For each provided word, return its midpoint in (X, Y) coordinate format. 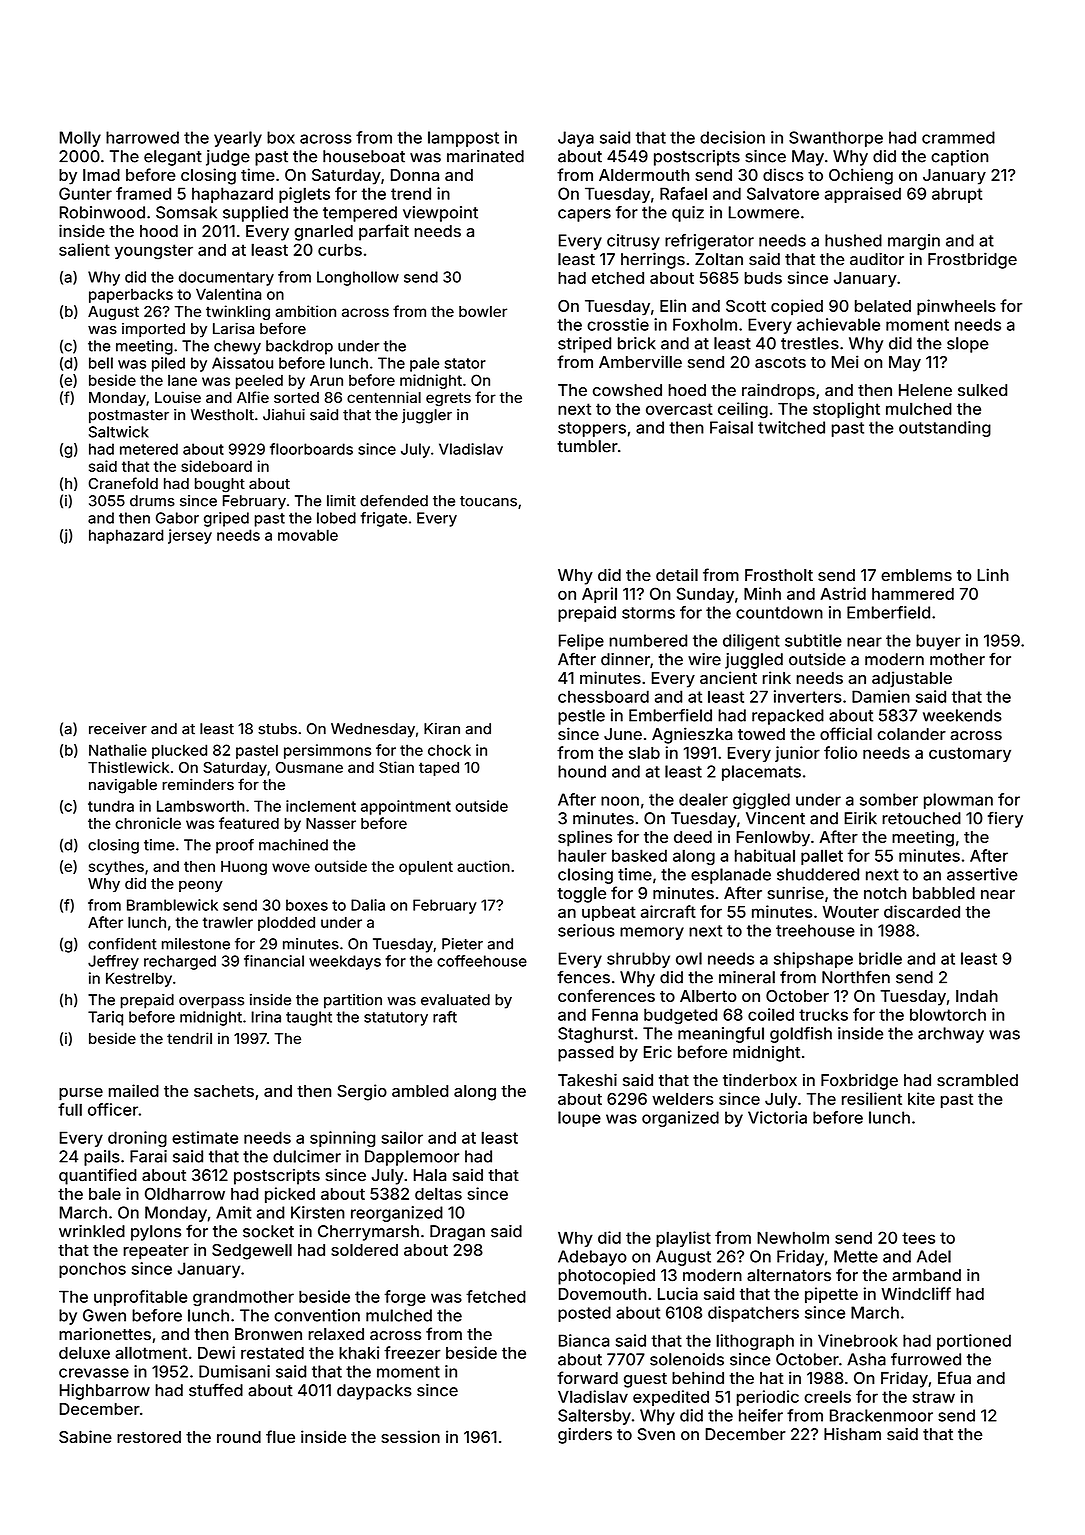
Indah (977, 996)
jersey (190, 536)
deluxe (84, 1352)
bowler (483, 311)
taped (439, 769)
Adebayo (592, 1258)
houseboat (364, 156)
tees (918, 1238)
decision (732, 137)
